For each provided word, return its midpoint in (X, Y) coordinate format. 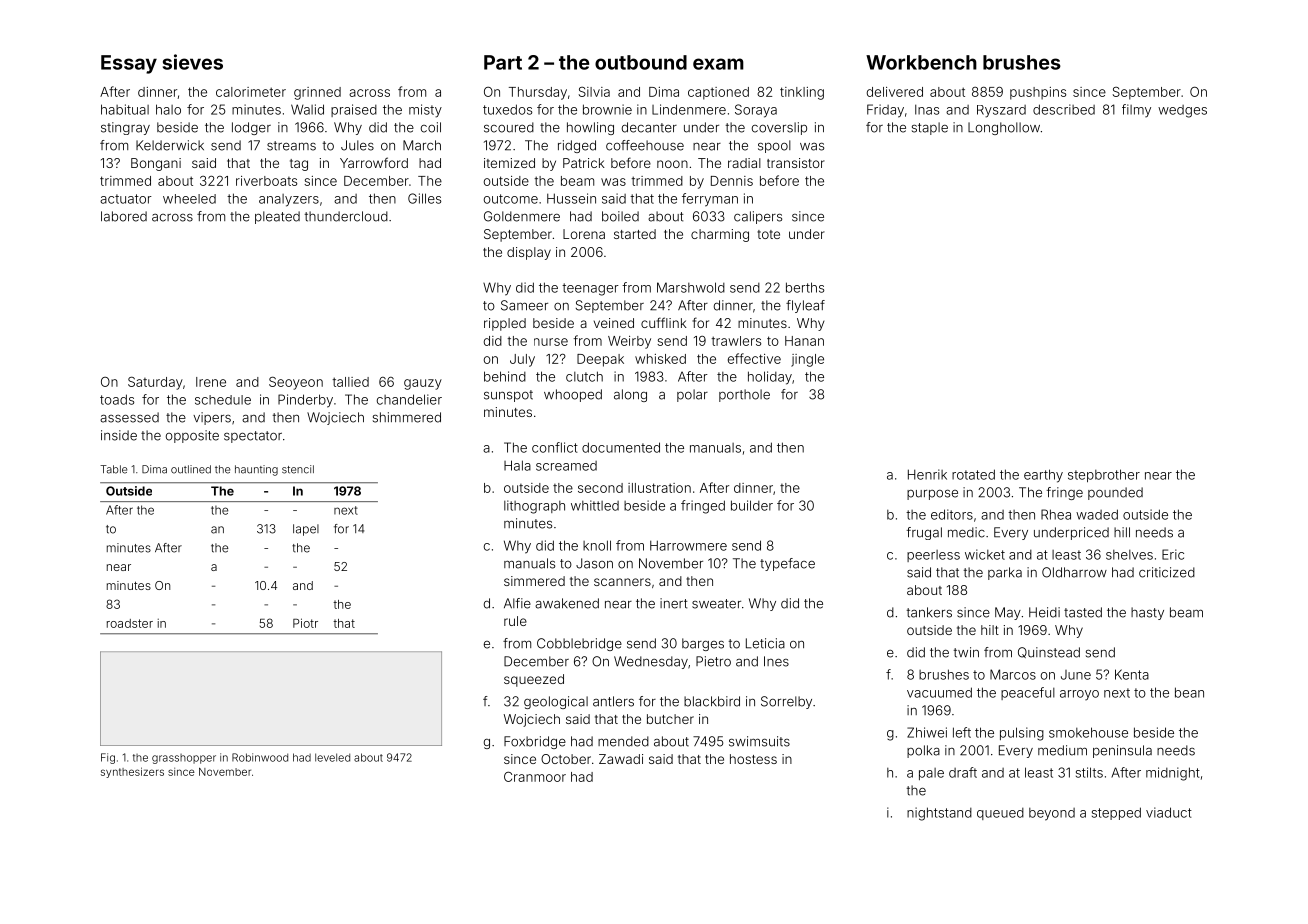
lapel (306, 530)
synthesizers (132, 772)
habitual (125, 109)
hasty (1147, 613)
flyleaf (805, 306)
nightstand (939, 814)
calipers (758, 217)
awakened (567, 603)
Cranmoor (535, 776)
